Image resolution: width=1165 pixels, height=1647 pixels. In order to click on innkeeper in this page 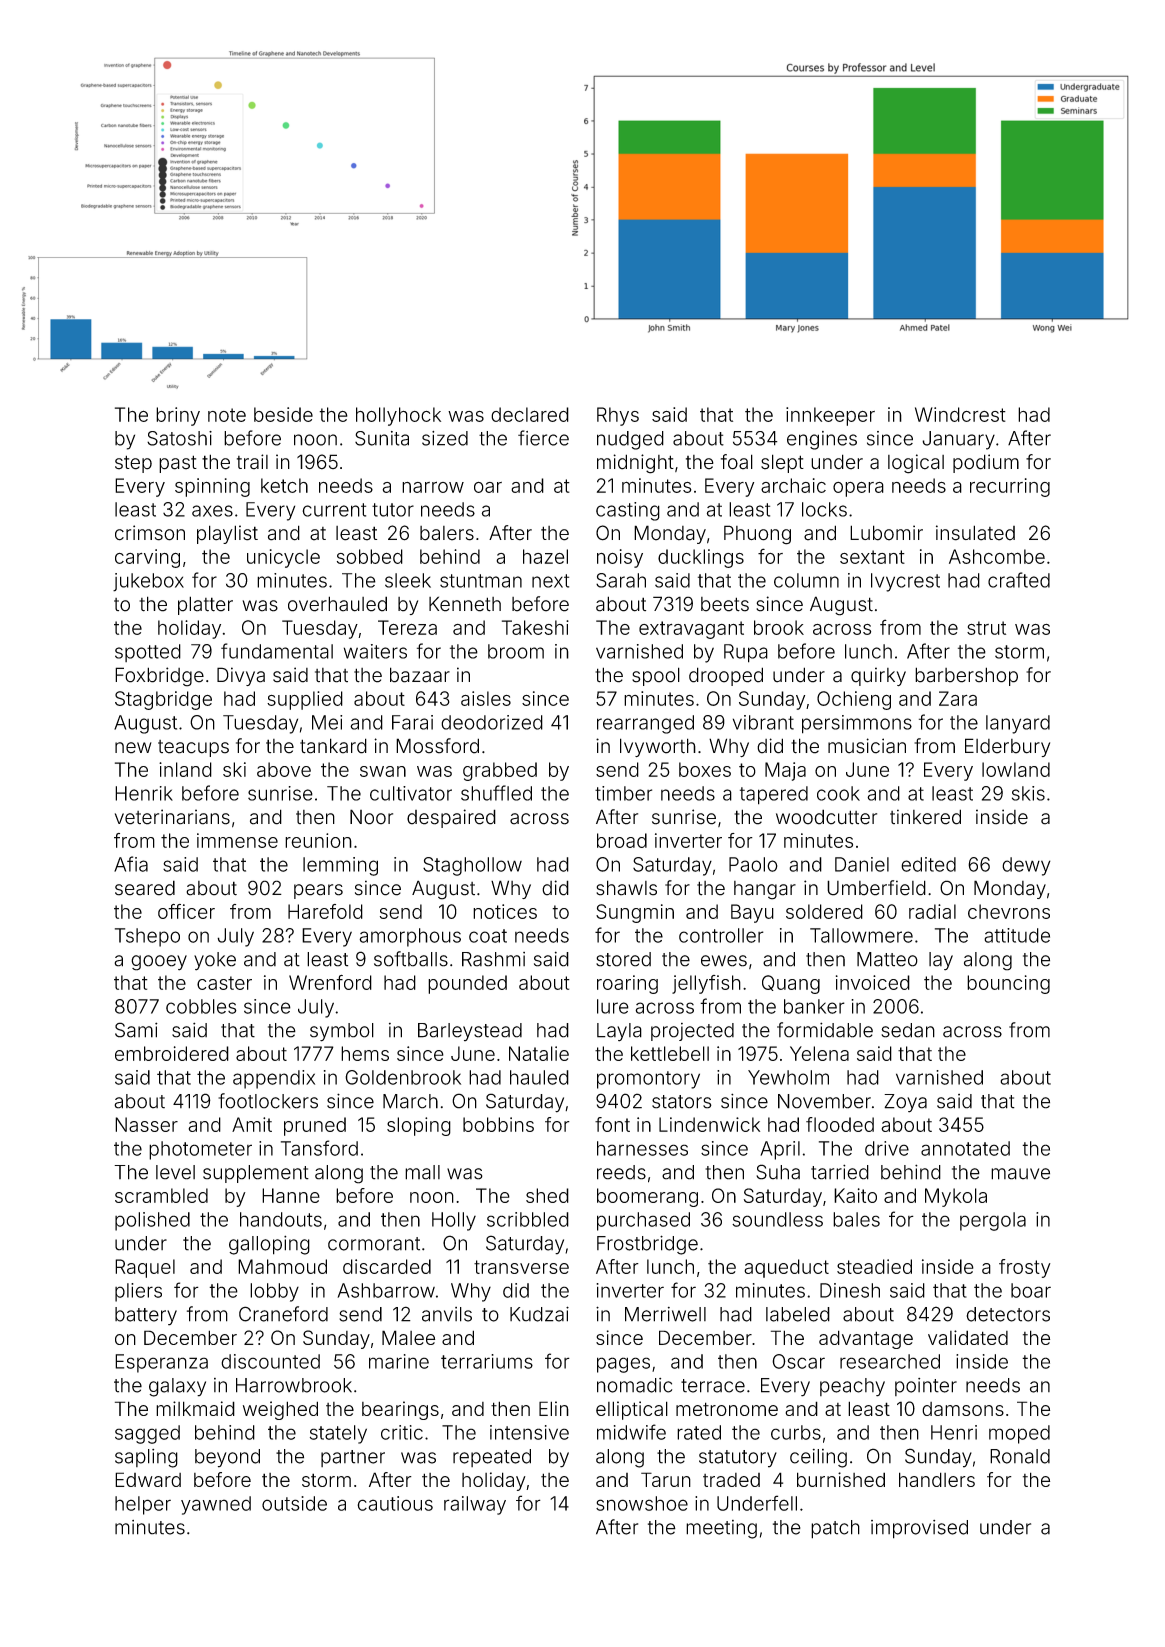, I will do `click(830, 416)`.
